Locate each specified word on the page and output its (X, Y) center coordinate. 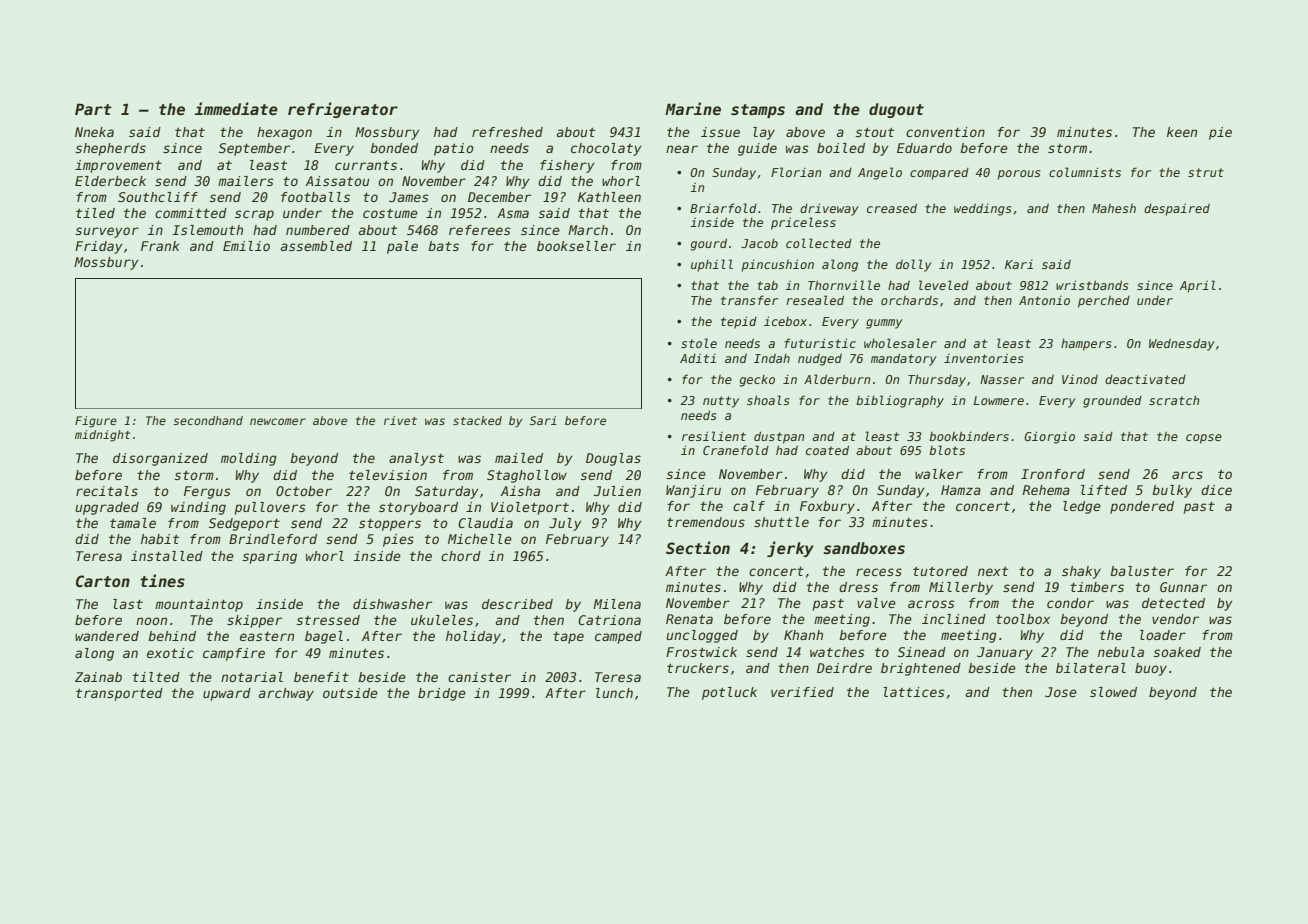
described (517, 604)
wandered (107, 636)
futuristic (820, 343)
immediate (236, 108)
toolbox (1023, 619)
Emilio (246, 246)
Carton (103, 581)
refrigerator (343, 110)
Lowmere (999, 400)
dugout (896, 110)
